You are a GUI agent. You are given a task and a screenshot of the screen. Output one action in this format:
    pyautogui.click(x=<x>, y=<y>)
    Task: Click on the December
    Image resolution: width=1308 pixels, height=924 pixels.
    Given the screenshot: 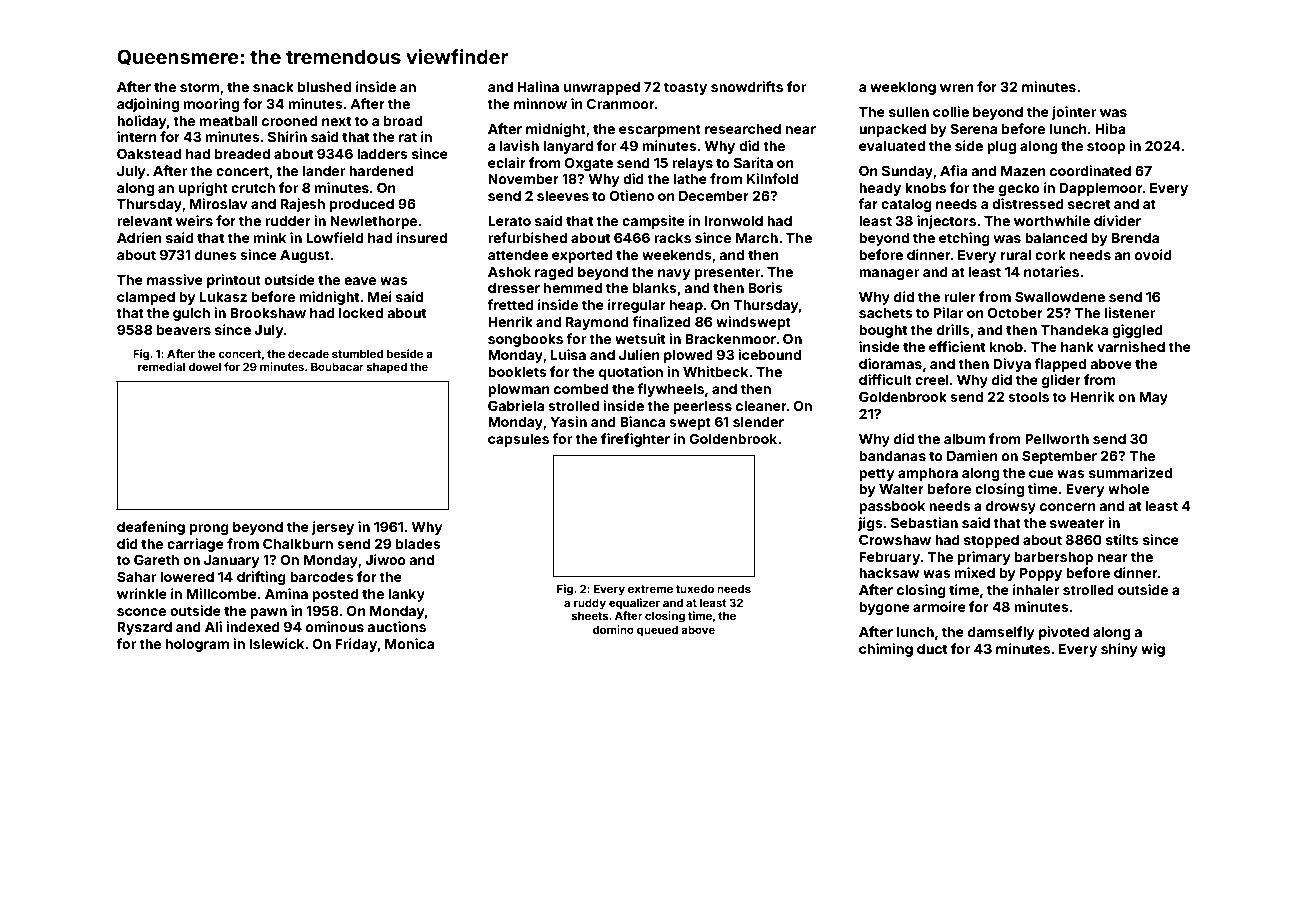 What is the action you would take?
    pyautogui.click(x=714, y=195)
